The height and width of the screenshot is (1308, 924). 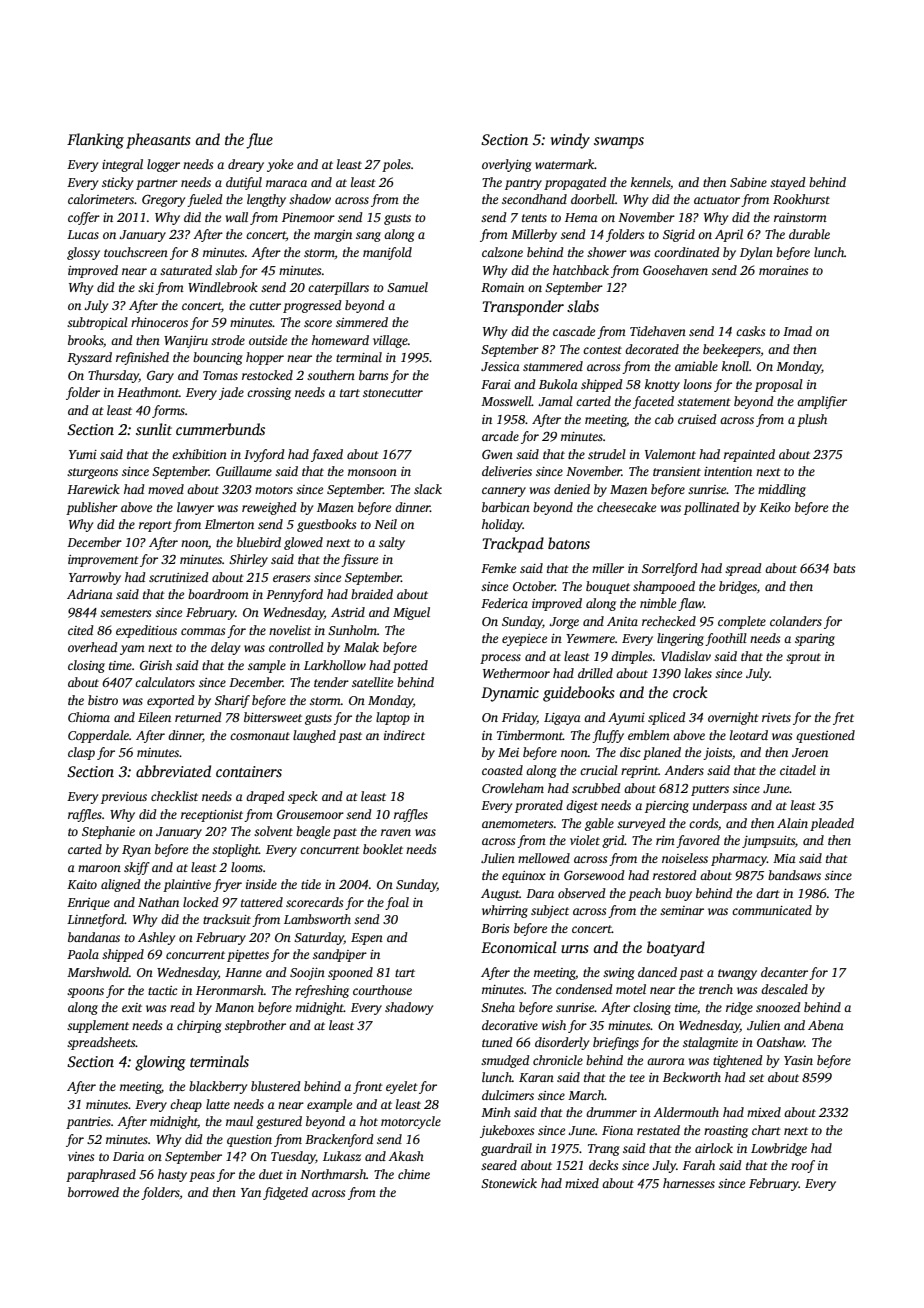 I want to click on peach, so click(x=644, y=894).
